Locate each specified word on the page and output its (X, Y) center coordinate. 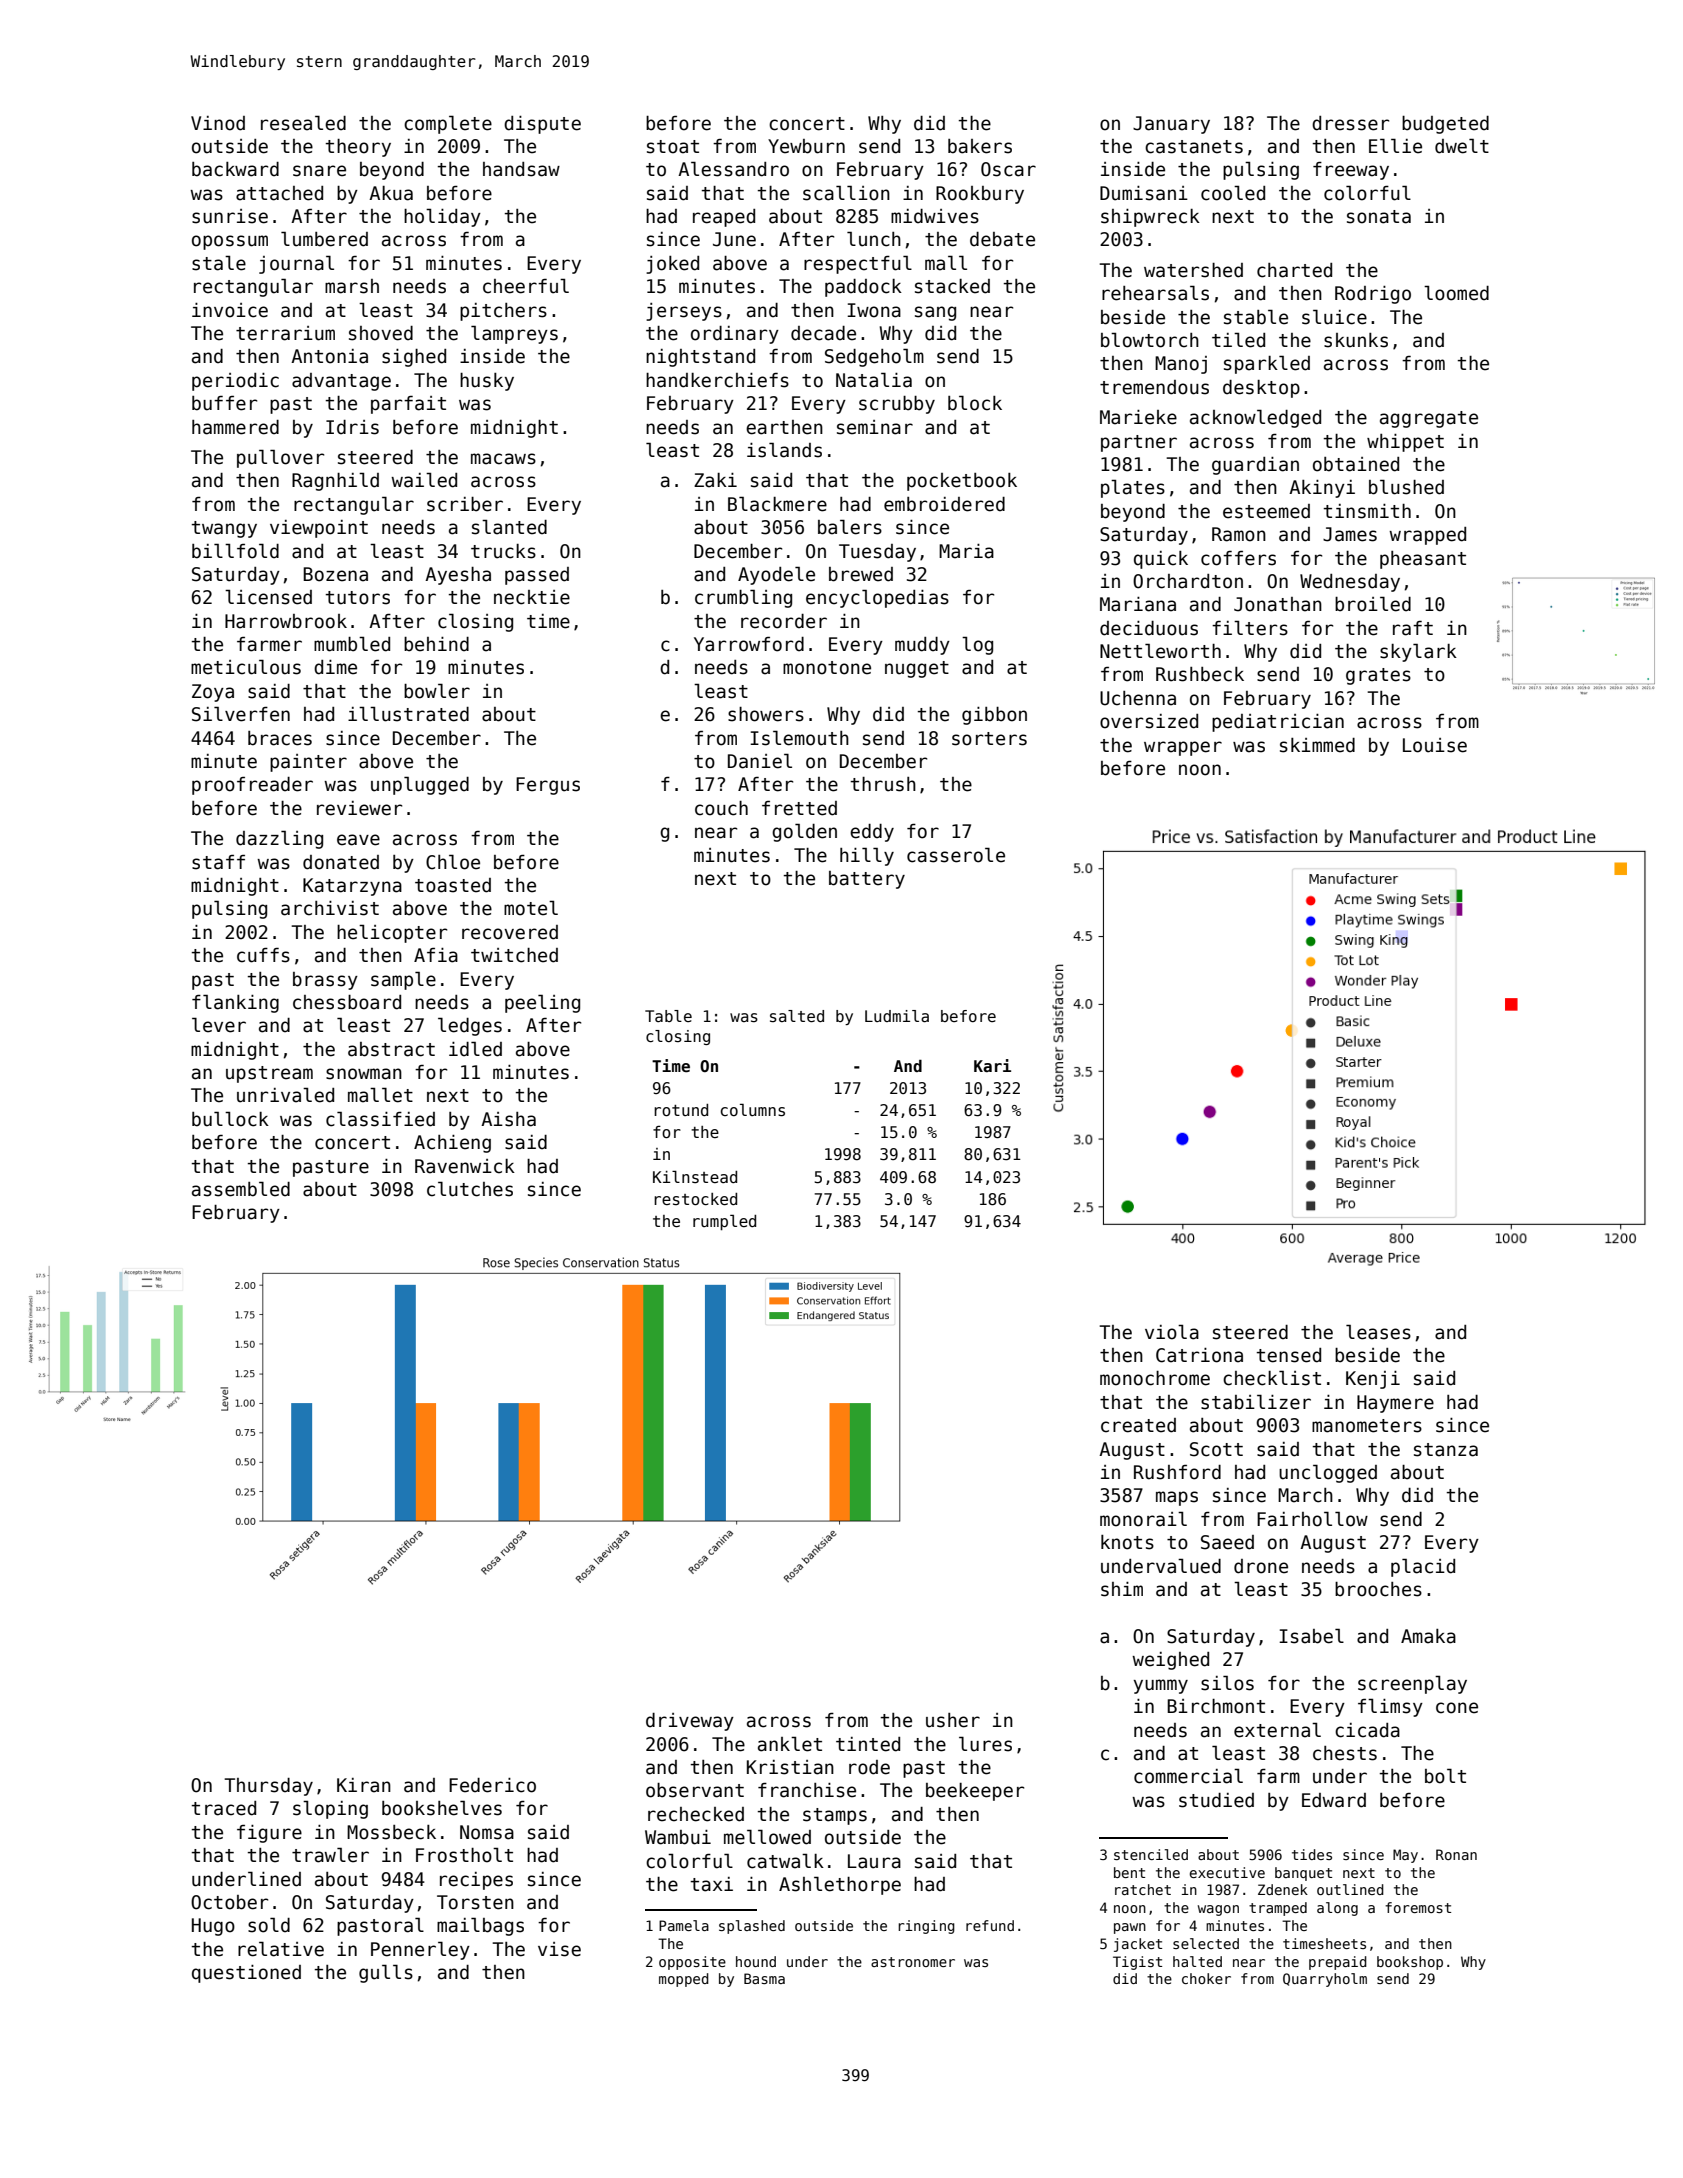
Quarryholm (1325, 1980)
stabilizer (1256, 1402)
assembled (241, 1189)
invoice (230, 310)
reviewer (359, 808)
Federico (492, 1785)
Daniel (760, 761)
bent (1129, 1872)
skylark (1418, 652)
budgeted (1445, 125)
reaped (724, 218)
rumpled (724, 1222)
